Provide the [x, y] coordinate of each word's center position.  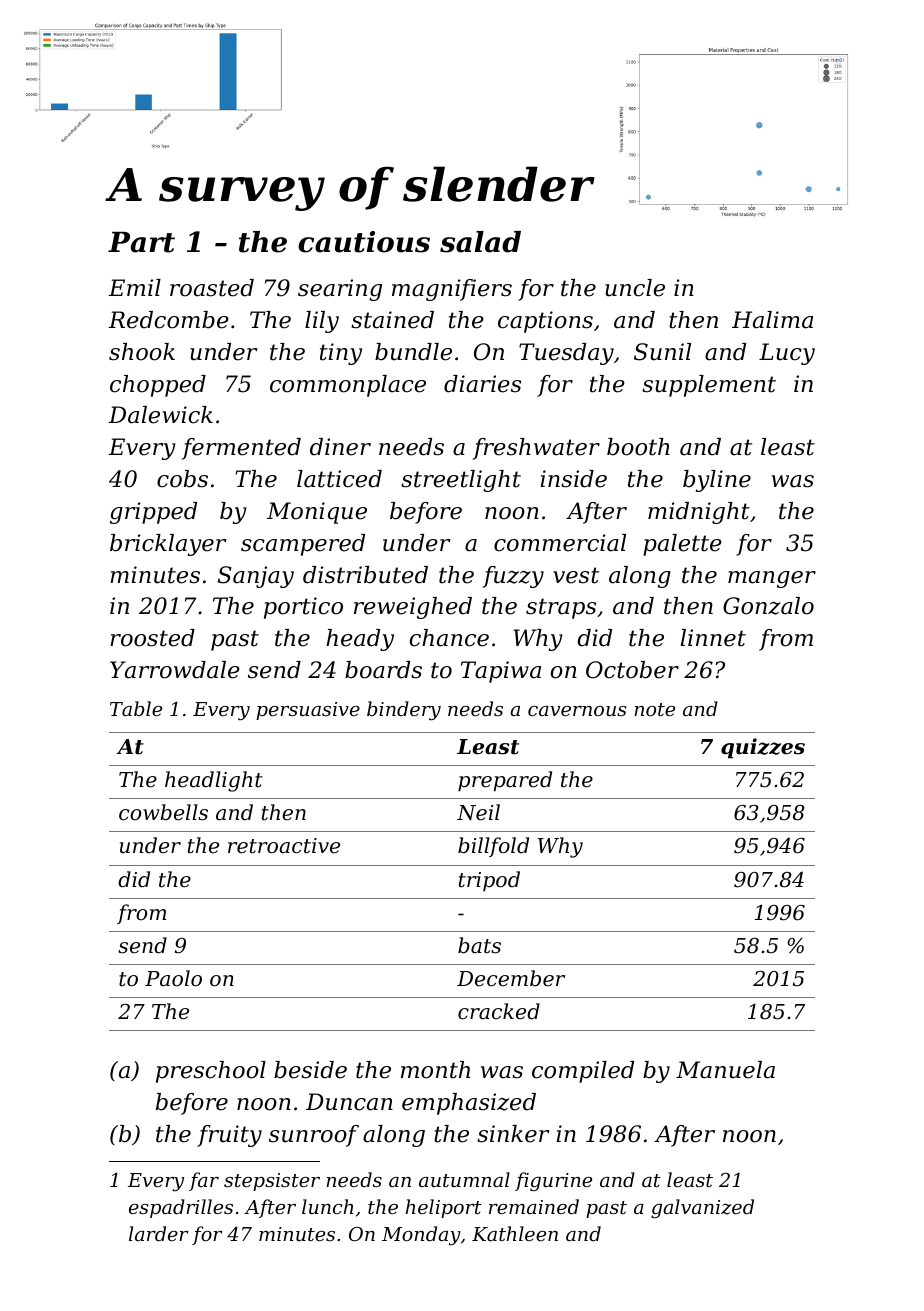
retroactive [284, 846]
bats [479, 945]
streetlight [461, 481]
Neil [478, 812]
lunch [327, 1206]
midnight [699, 513]
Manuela [725, 1070]
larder [159, 1233]
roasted [212, 288]
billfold [493, 847]
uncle [635, 288]
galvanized [702, 1208]
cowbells [163, 812]
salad [480, 242]
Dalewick [160, 415]
